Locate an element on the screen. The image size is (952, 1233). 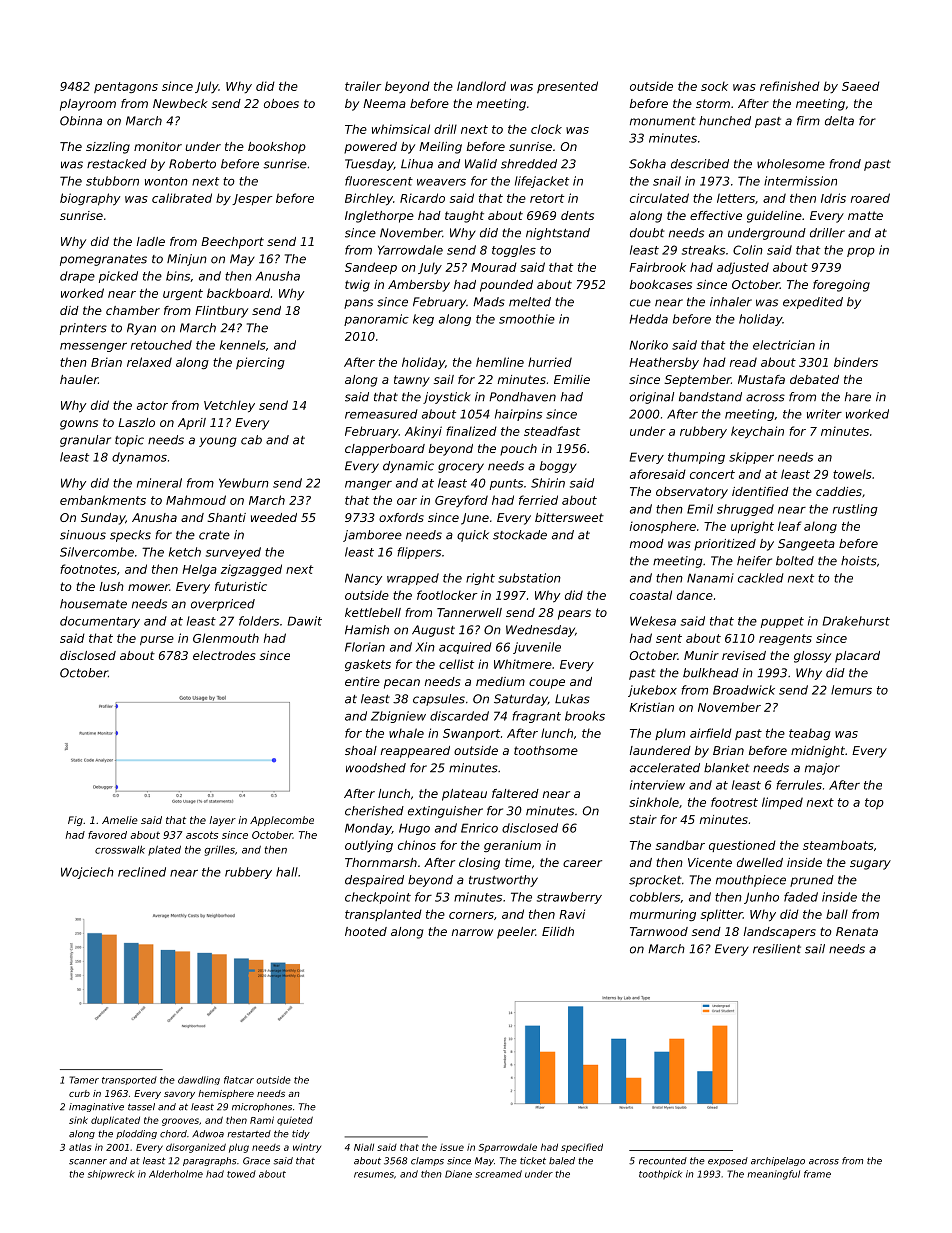
Amelie is located at coordinates (120, 820).
